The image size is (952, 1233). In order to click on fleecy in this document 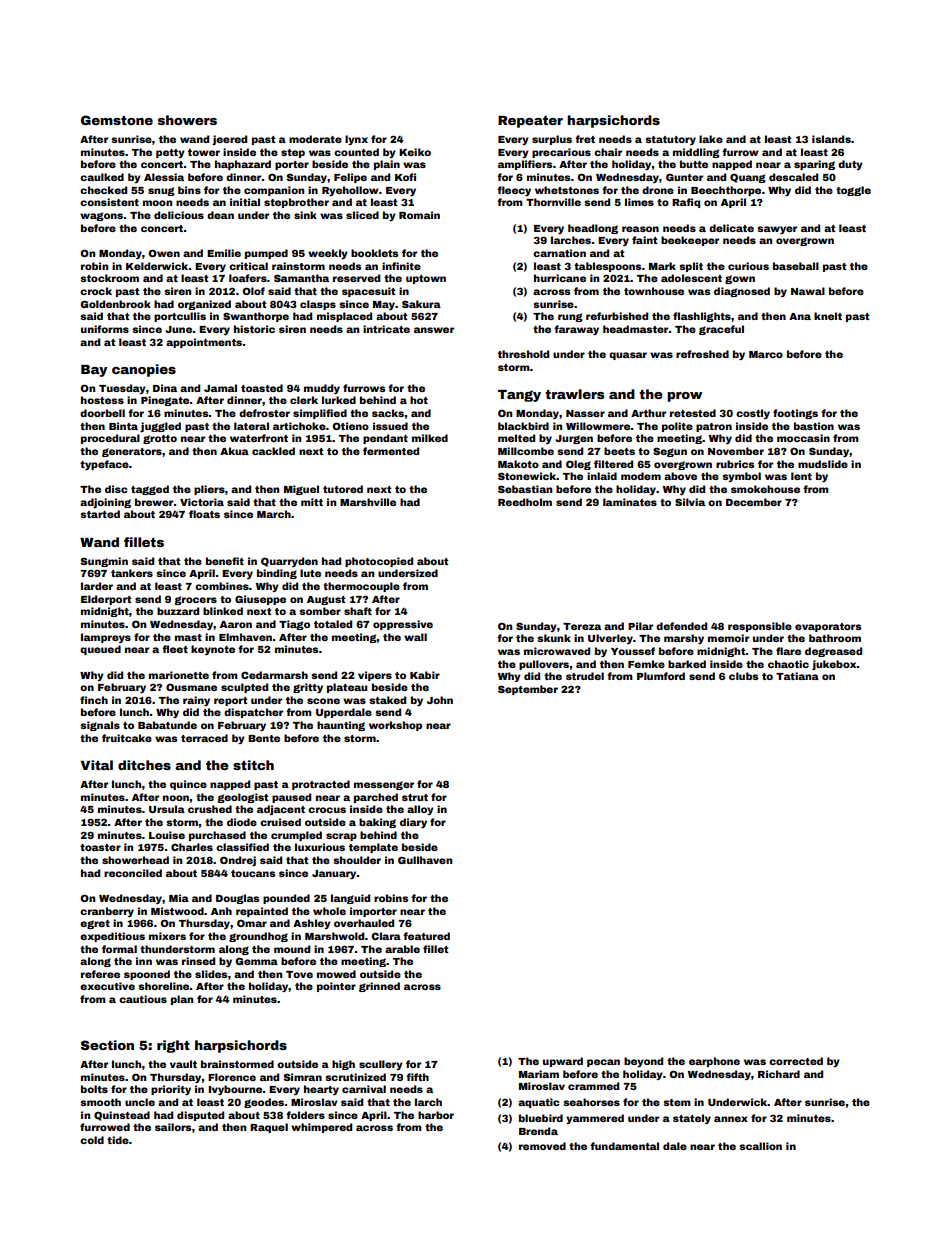, I will do `click(514, 191)`.
